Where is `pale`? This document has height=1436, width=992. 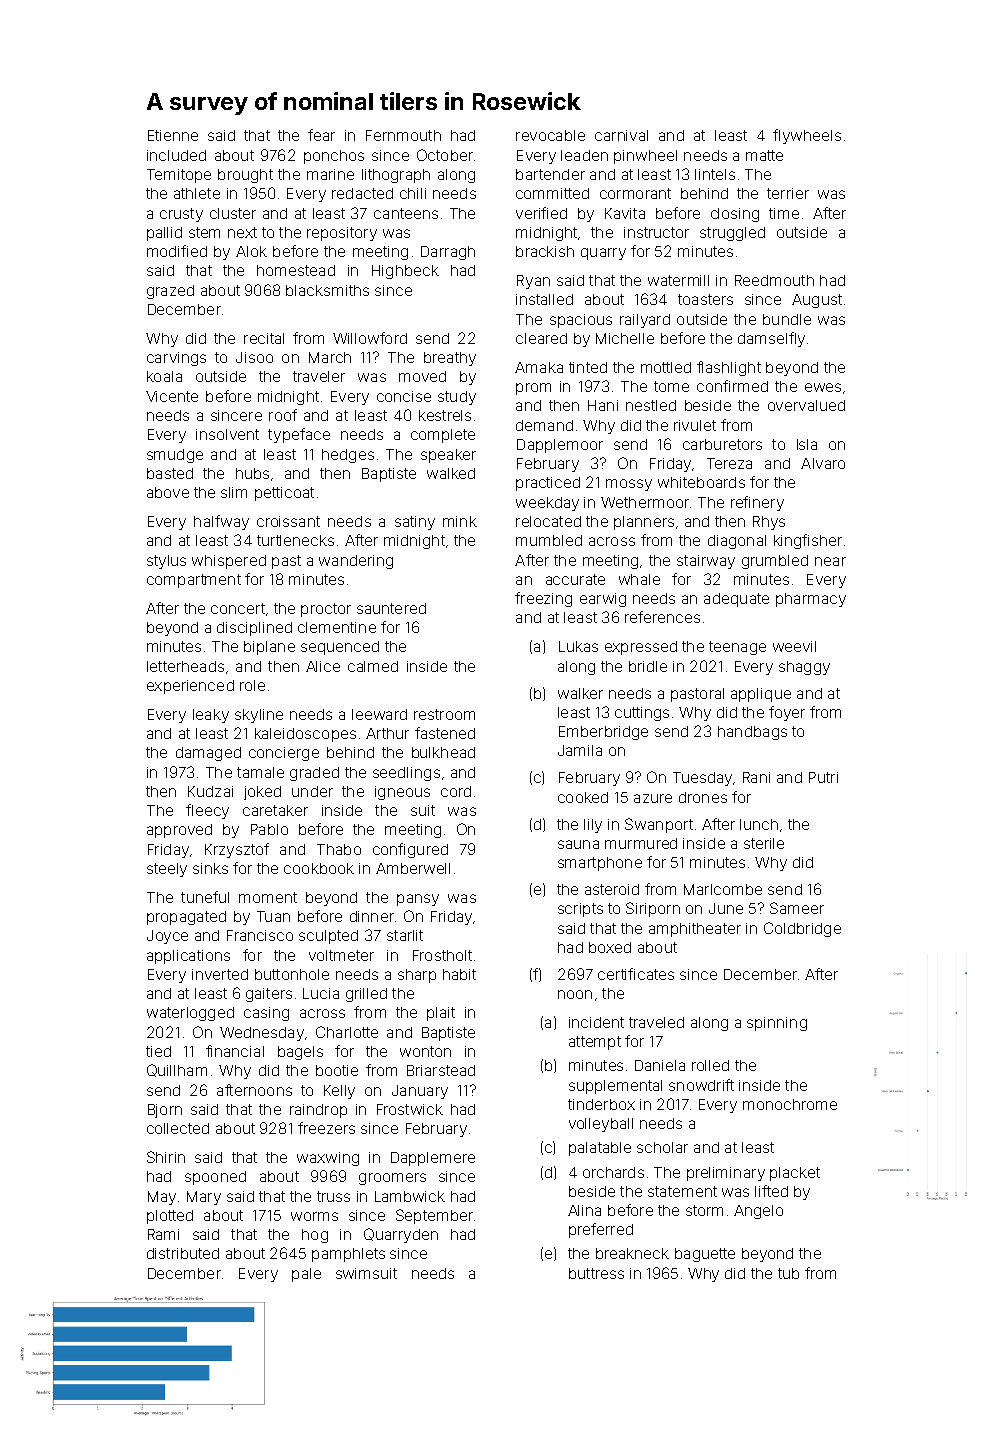 pale is located at coordinates (306, 1275).
